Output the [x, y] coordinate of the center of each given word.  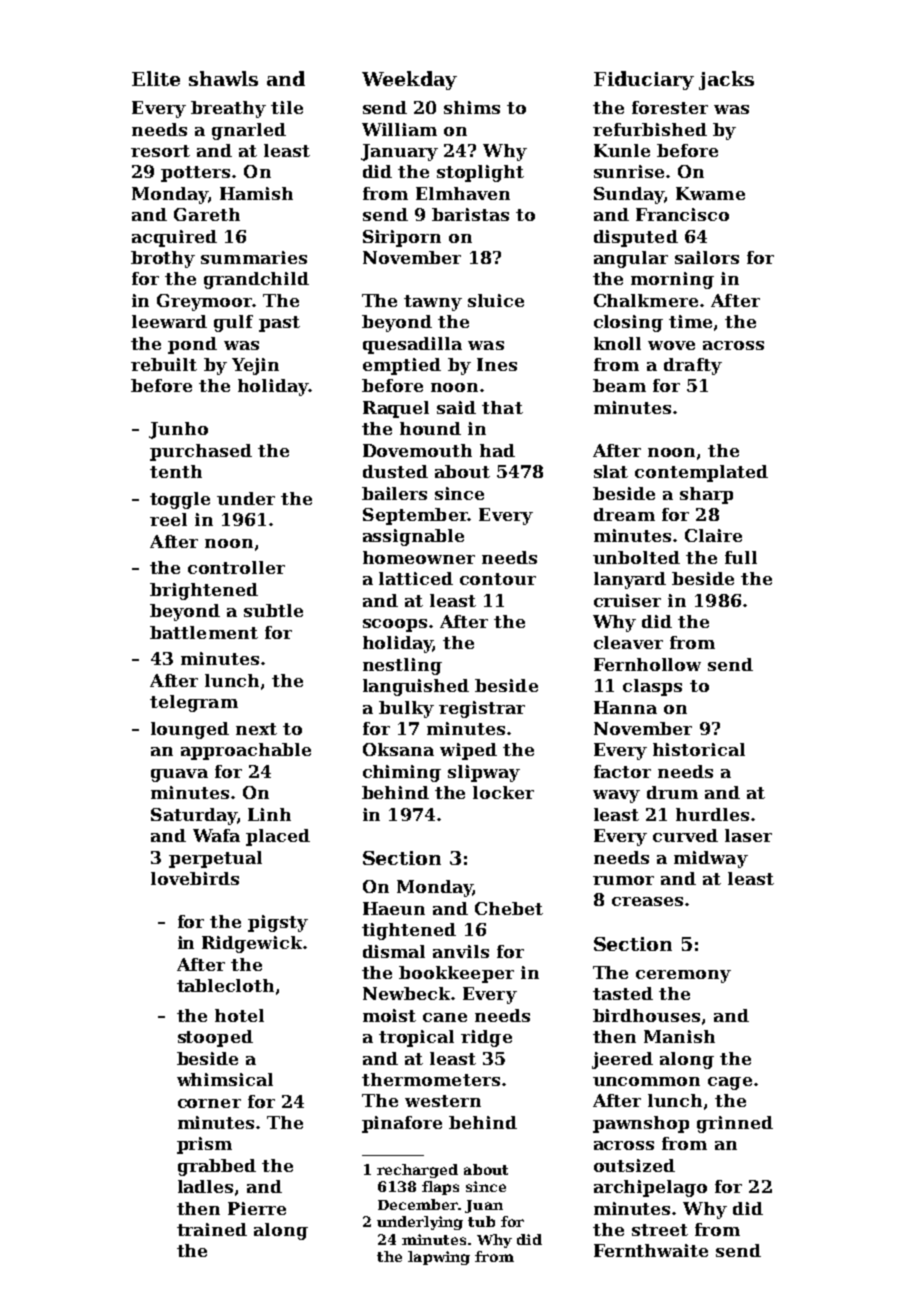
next [256, 729]
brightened [204, 591]
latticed [416, 578]
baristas [470, 214]
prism [204, 1145]
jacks [726, 80]
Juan [484, 1206]
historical [699, 749]
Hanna [625, 707]
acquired [174, 238]
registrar [482, 709]
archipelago [650, 1188]
